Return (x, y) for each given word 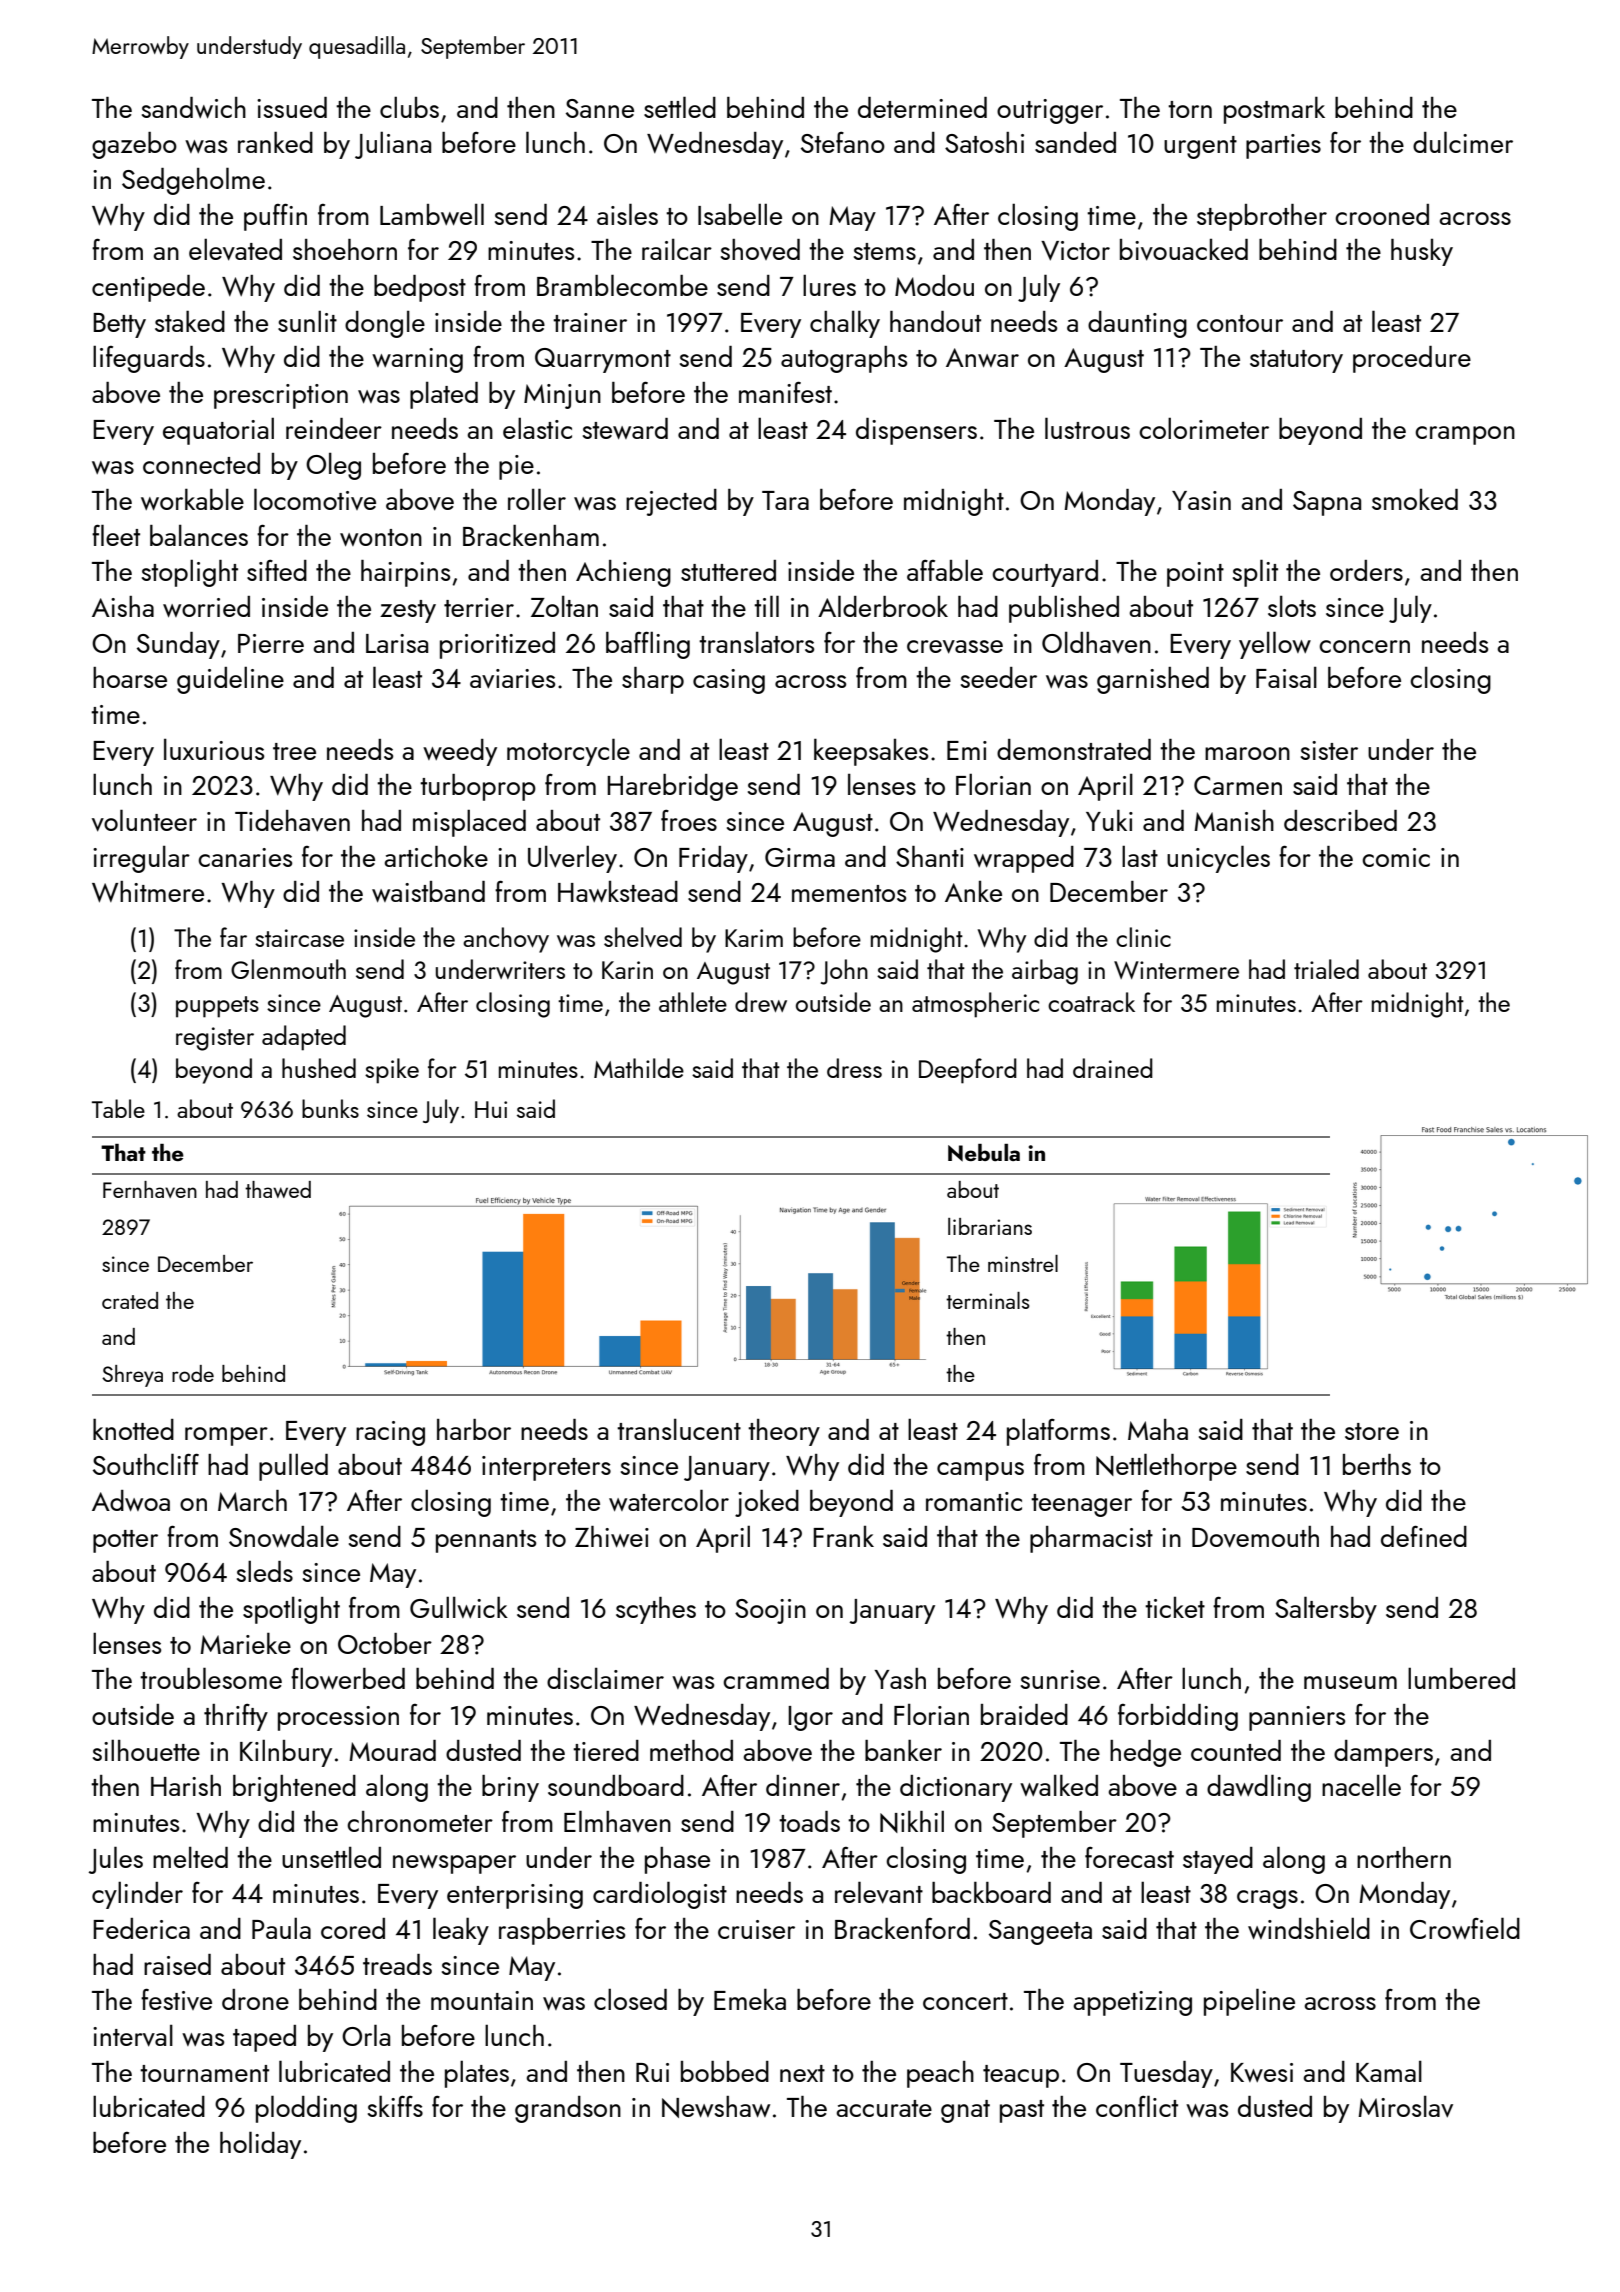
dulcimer (1463, 142)
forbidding (1178, 1717)
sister (1329, 750)
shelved (643, 937)
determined (922, 107)
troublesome (211, 1678)
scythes (656, 1610)
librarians (990, 1226)
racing (390, 1433)
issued (292, 107)
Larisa (397, 643)
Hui (491, 1109)
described (1340, 820)
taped (264, 2038)
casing (729, 681)
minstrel (1023, 1263)
